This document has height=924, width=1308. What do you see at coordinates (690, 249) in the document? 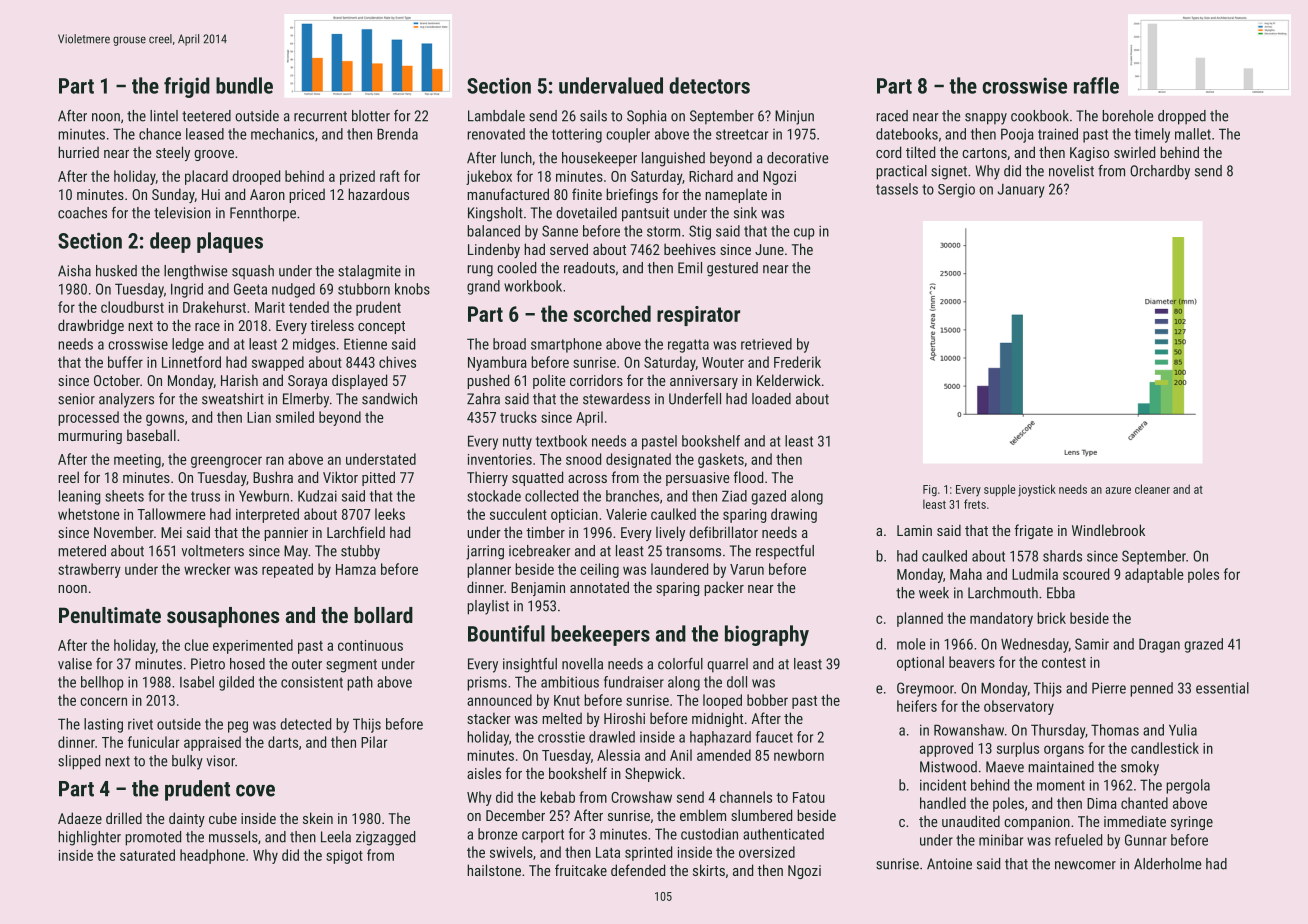
I see `beehives` at bounding box center [690, 249].
